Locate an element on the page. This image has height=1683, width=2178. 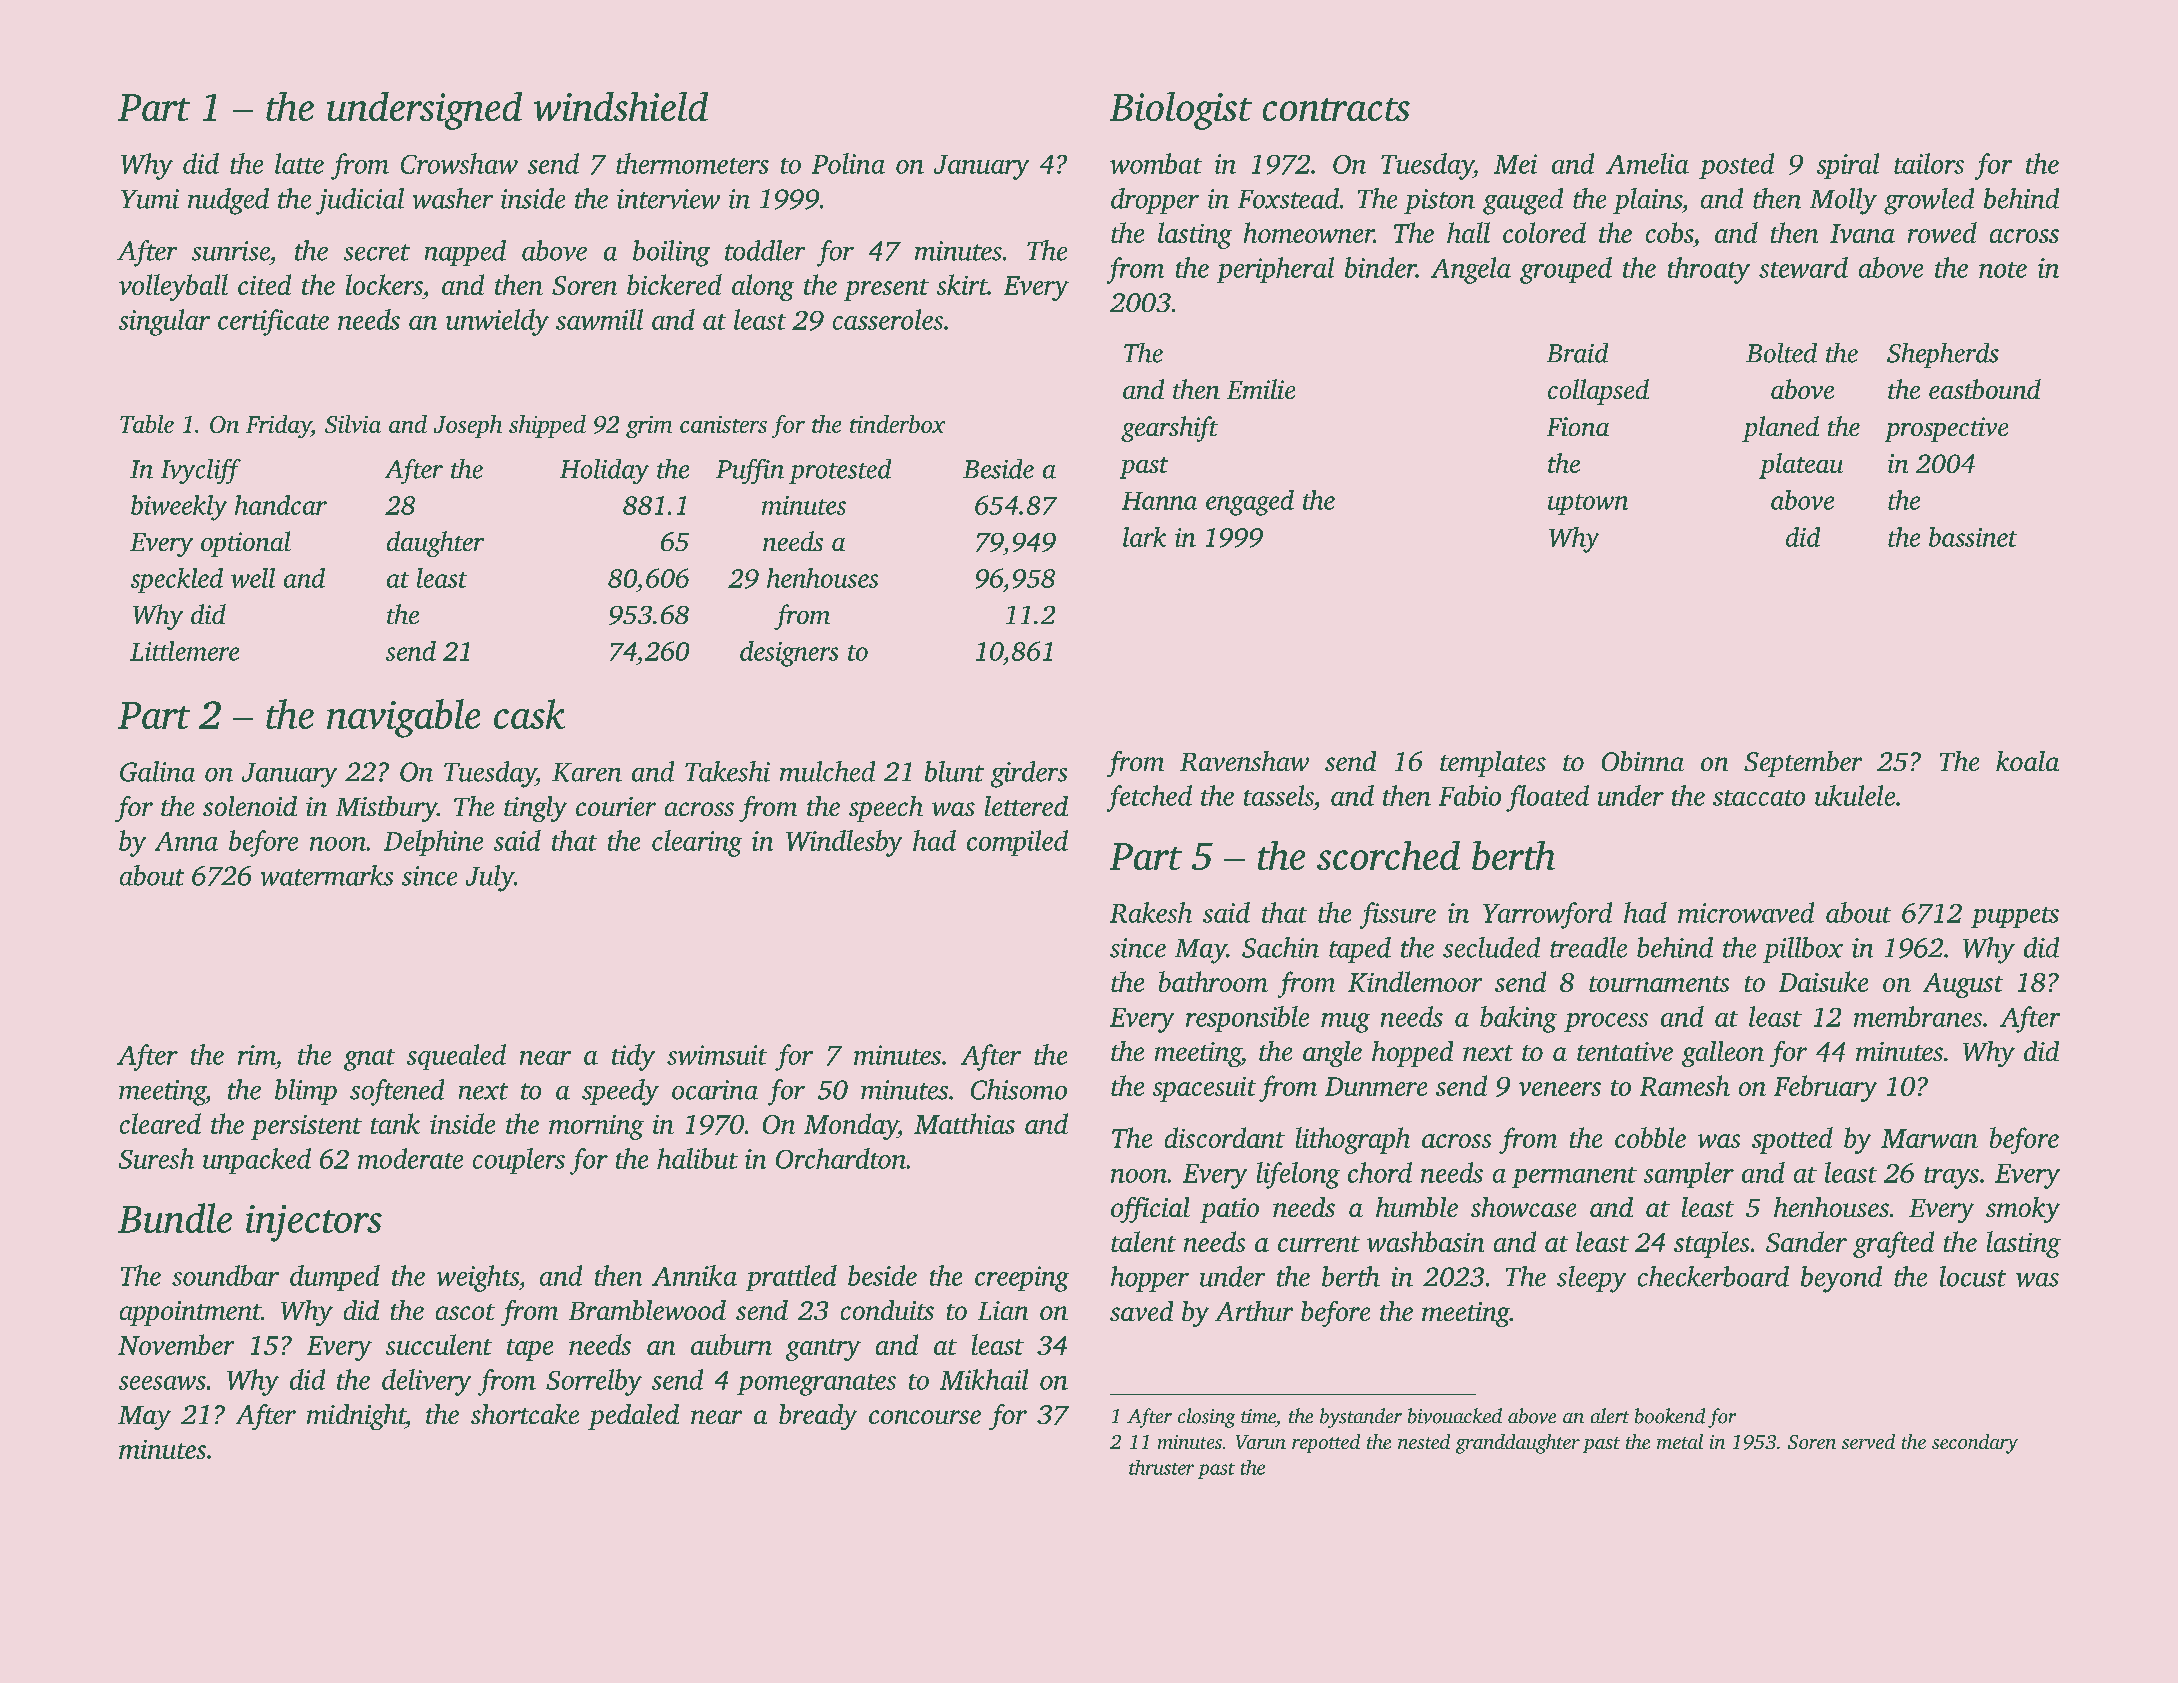
note is located at coordinates (2003, 270).
